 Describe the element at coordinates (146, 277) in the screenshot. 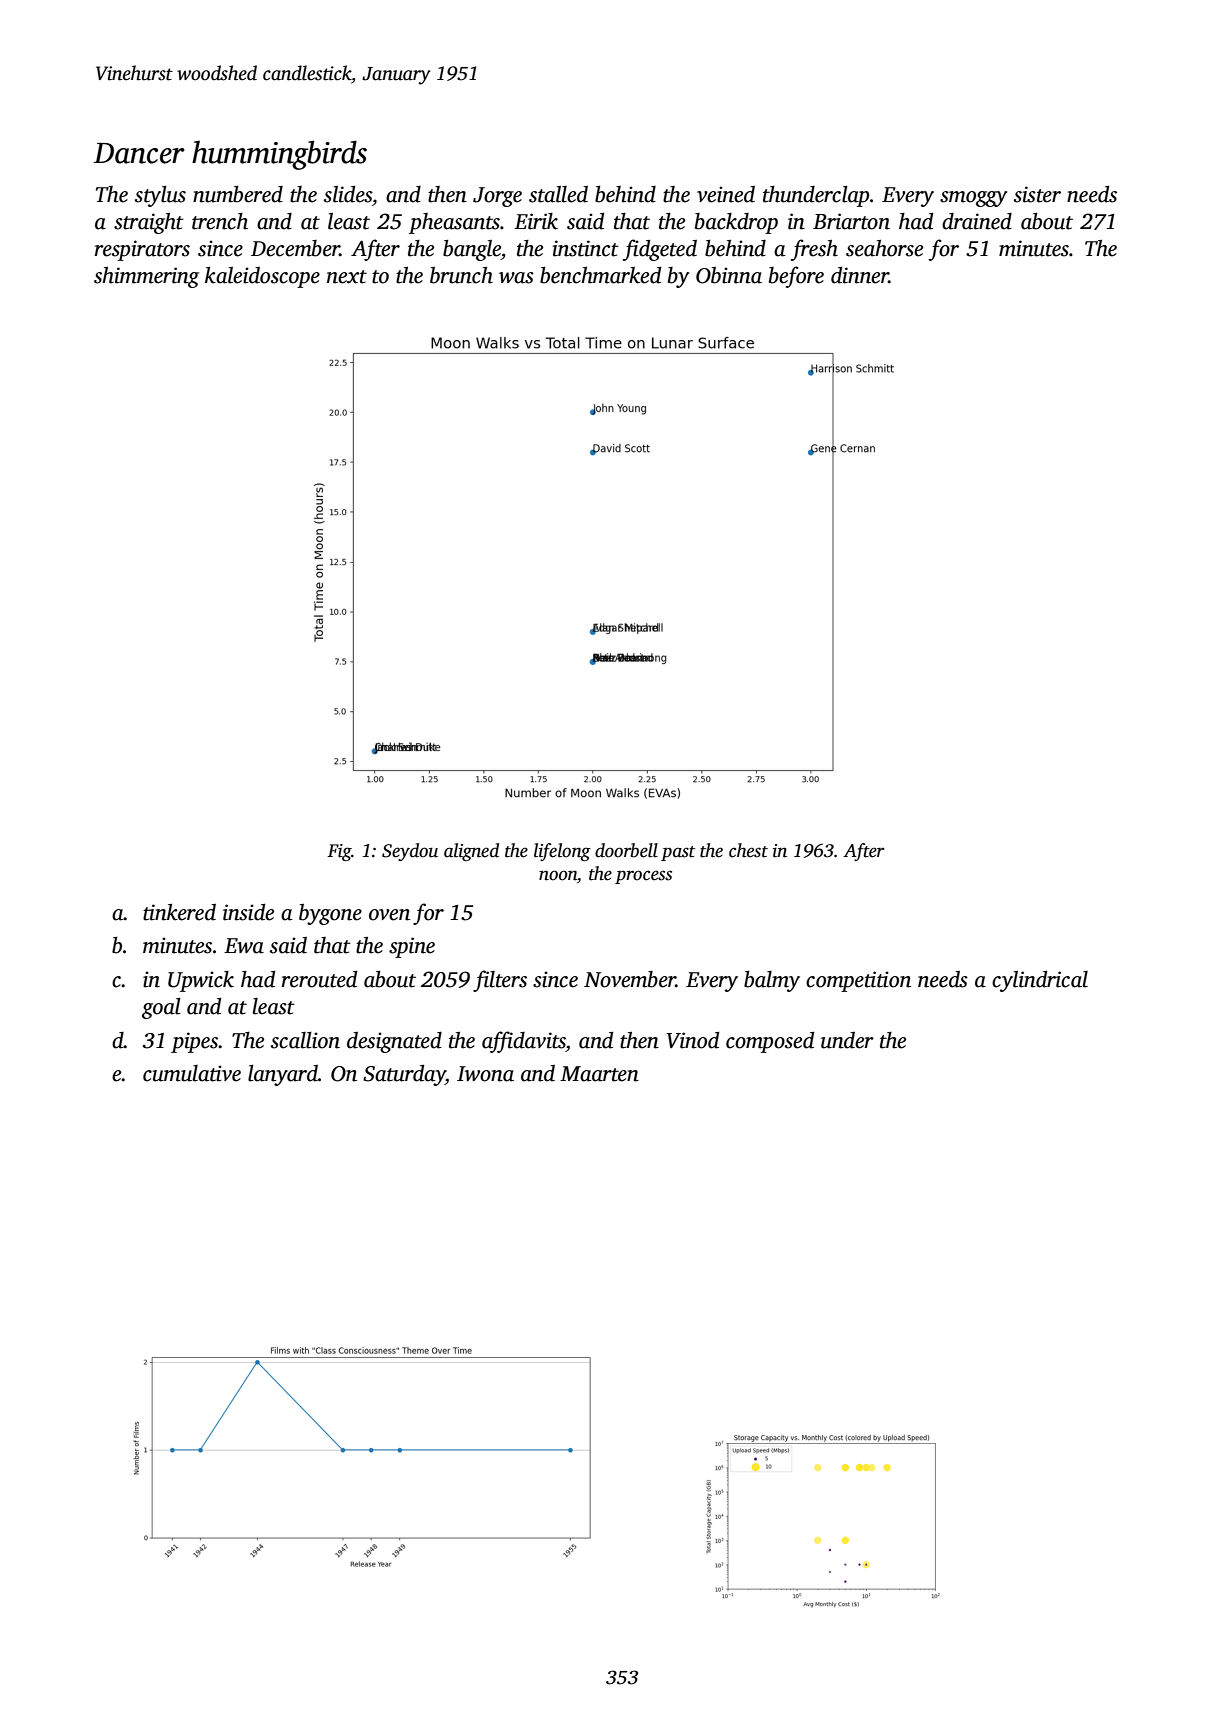

I see `shimmering` at that location.
